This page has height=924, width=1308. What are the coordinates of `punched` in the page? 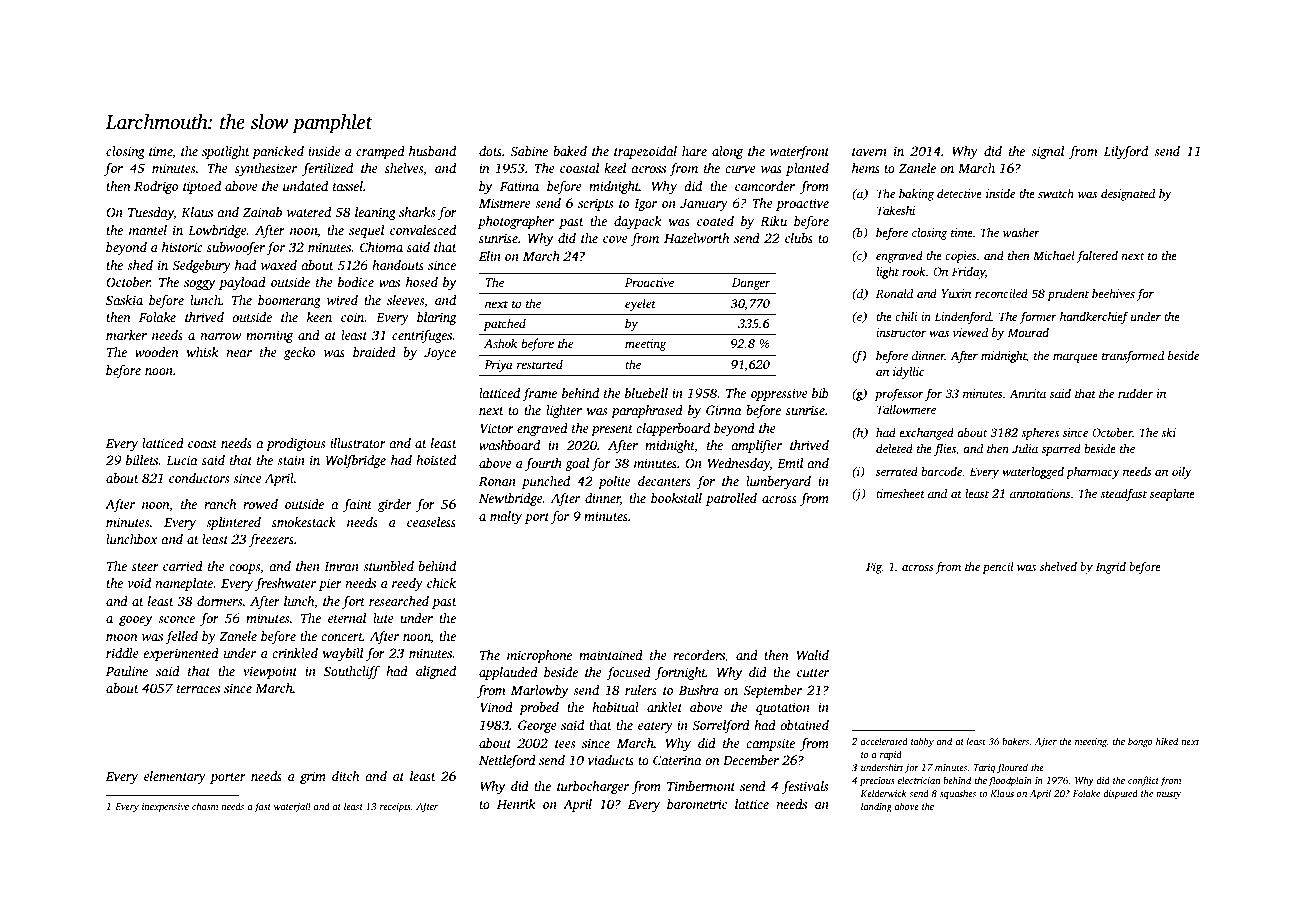 It's located at (546, 482).
